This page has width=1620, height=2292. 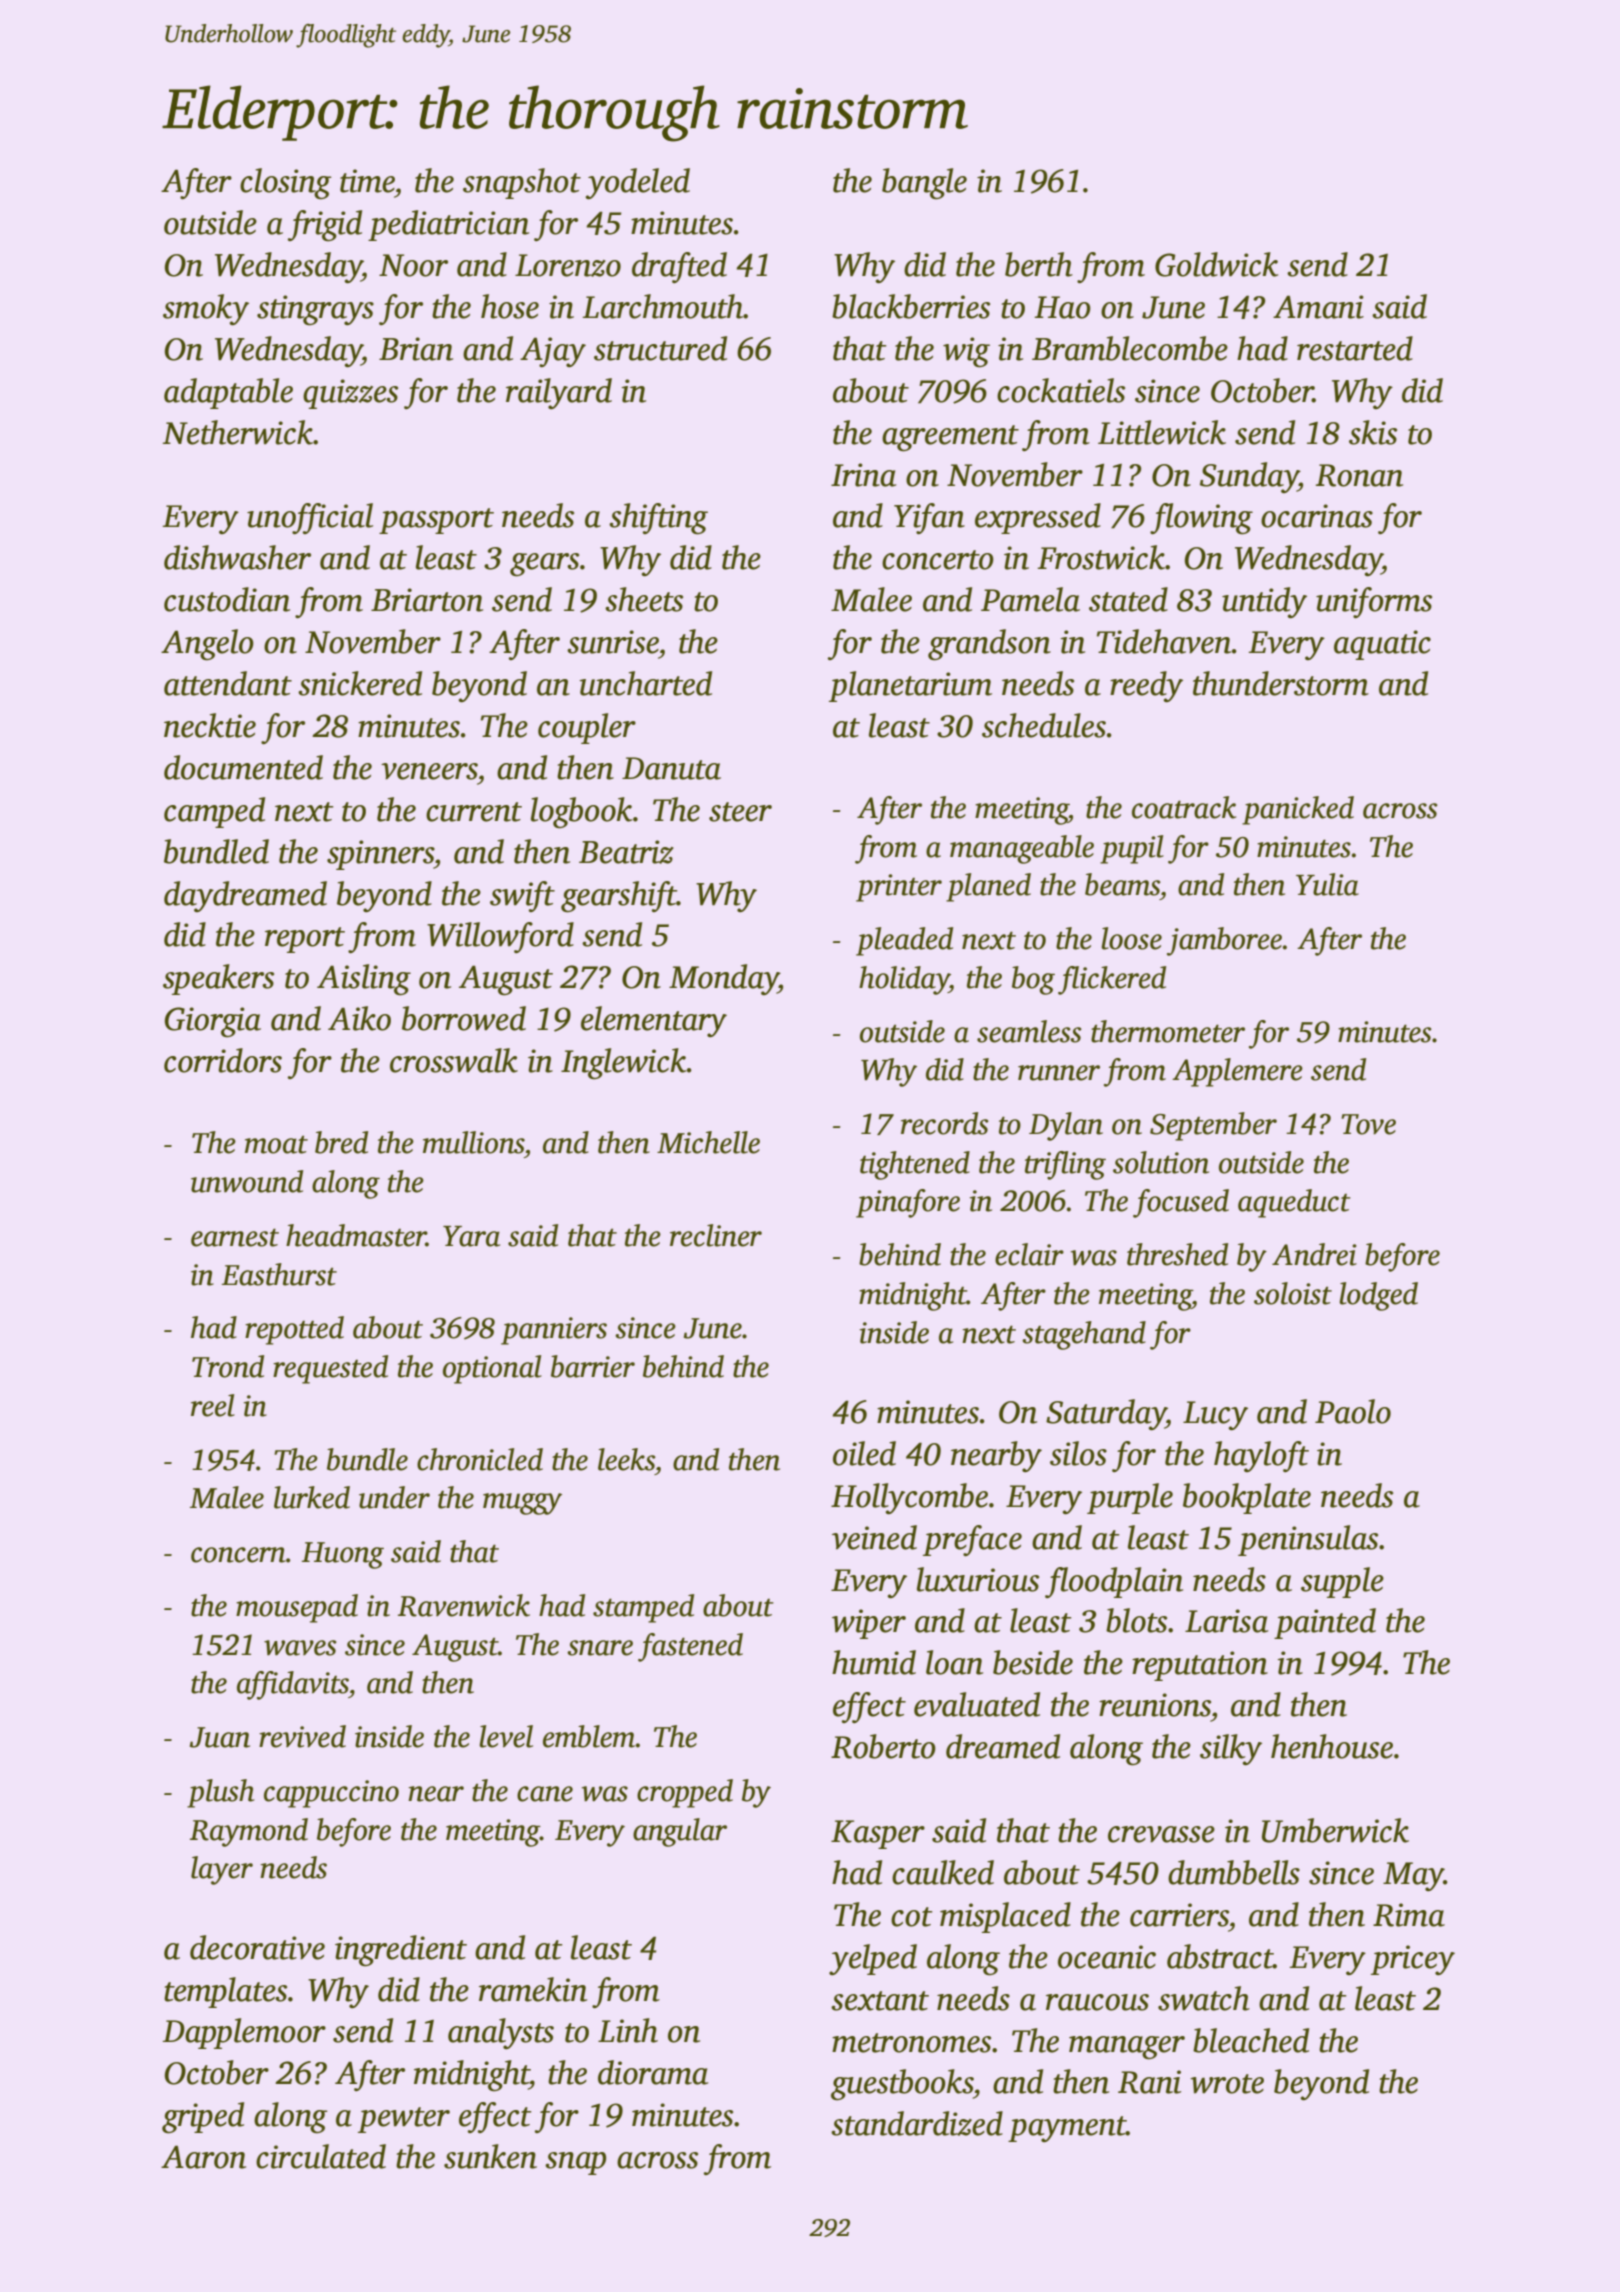 I want to click on Hollycombe, so click(x=909, y=1499).
